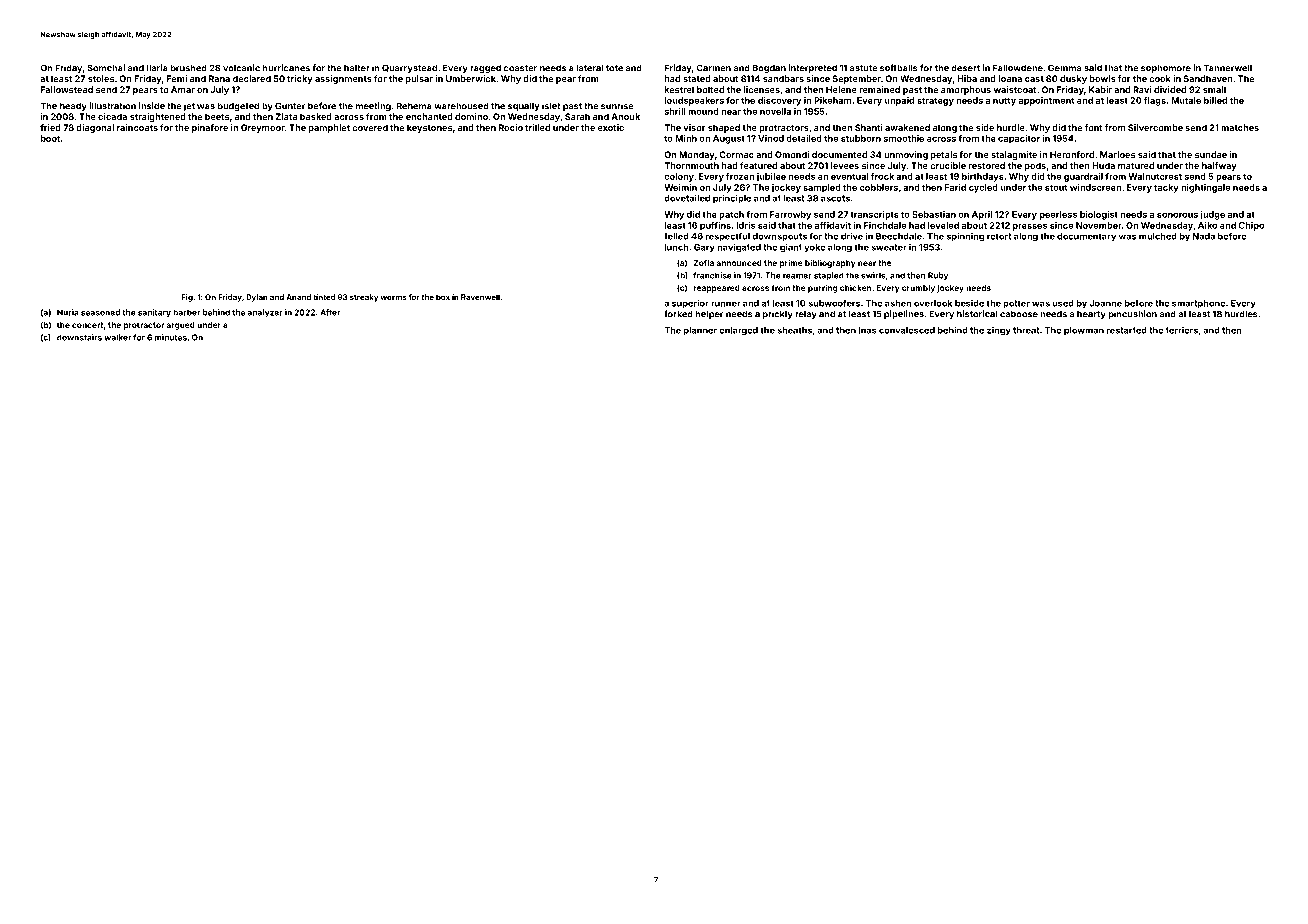 This screenshot has height=924, width=1308. I want to click on Omondi, so click(792, 154).
